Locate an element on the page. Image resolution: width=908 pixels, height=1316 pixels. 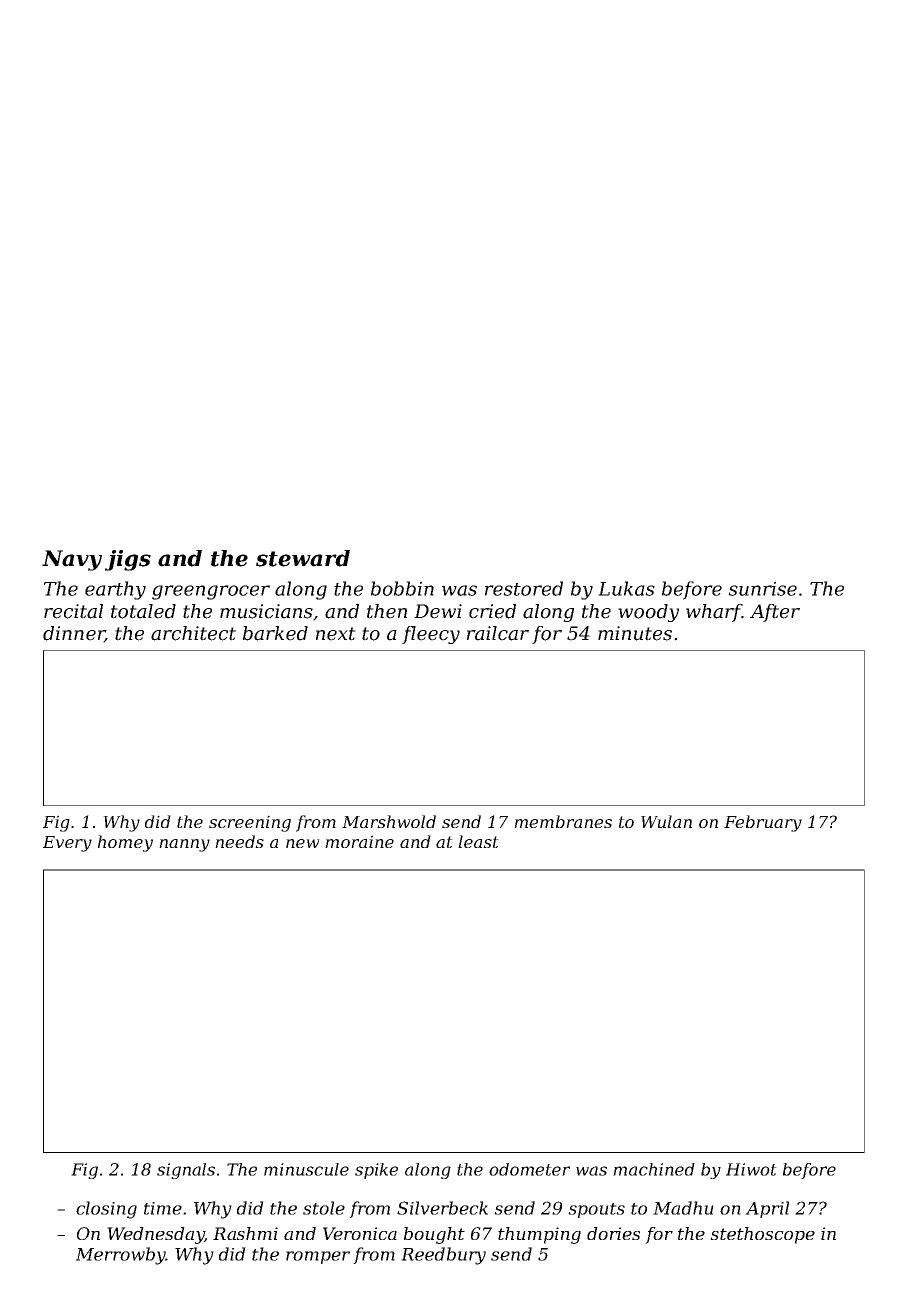
jigs is located at coordinates (128, 560).
